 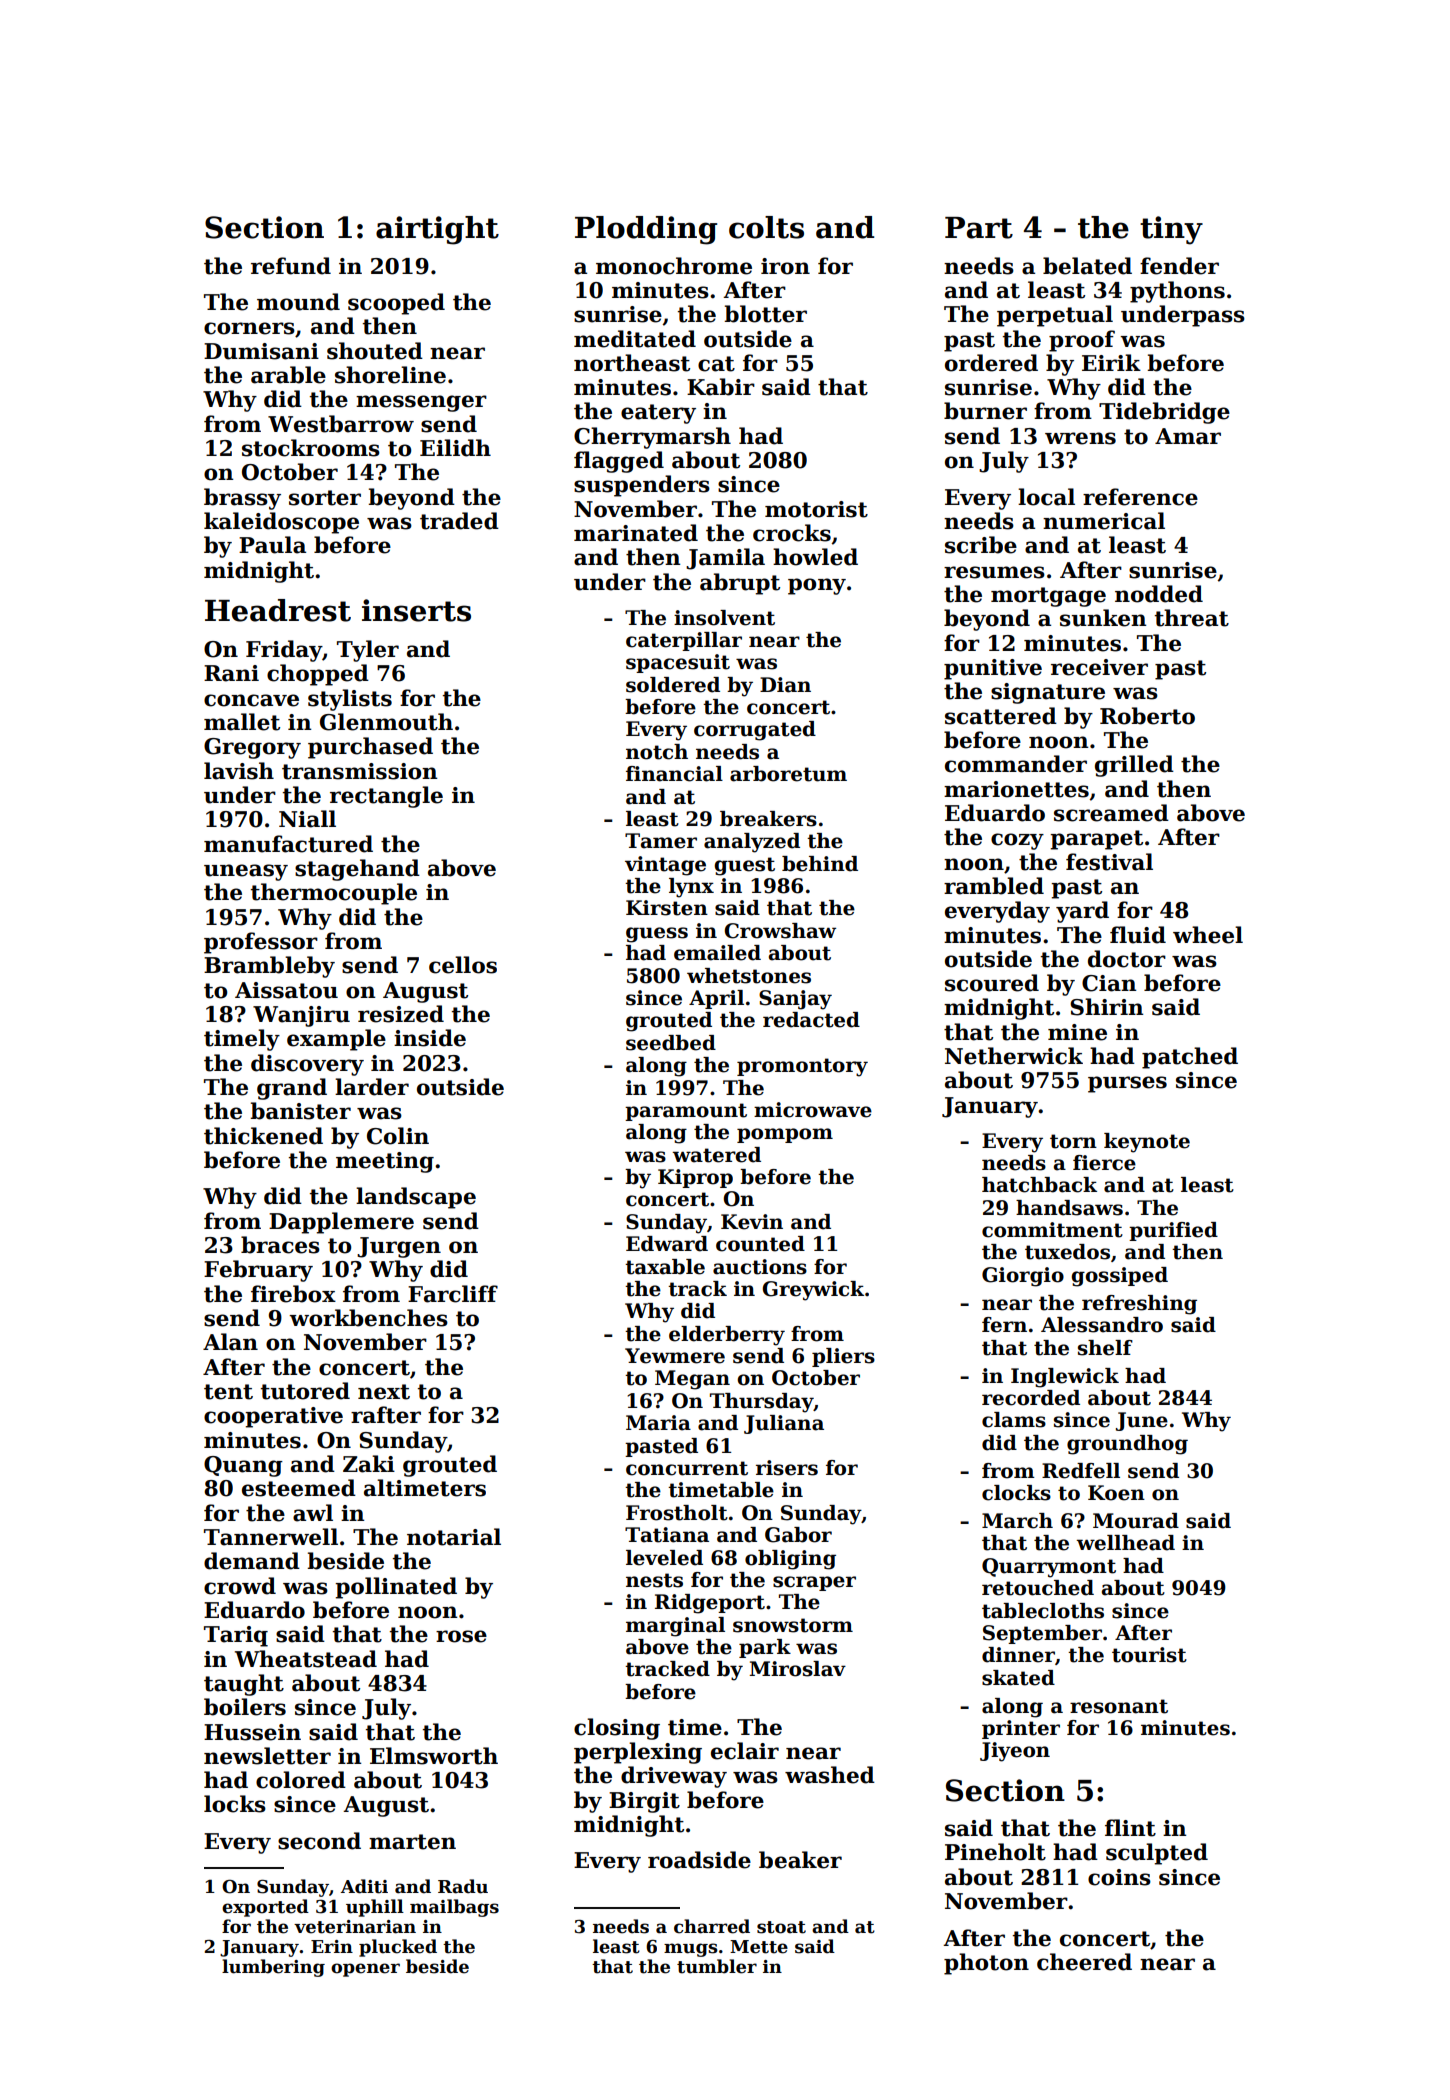 What do you see at coordinates (727, 1336) in the image?
I see `elderberry` at bounding box center [727, 1336].
